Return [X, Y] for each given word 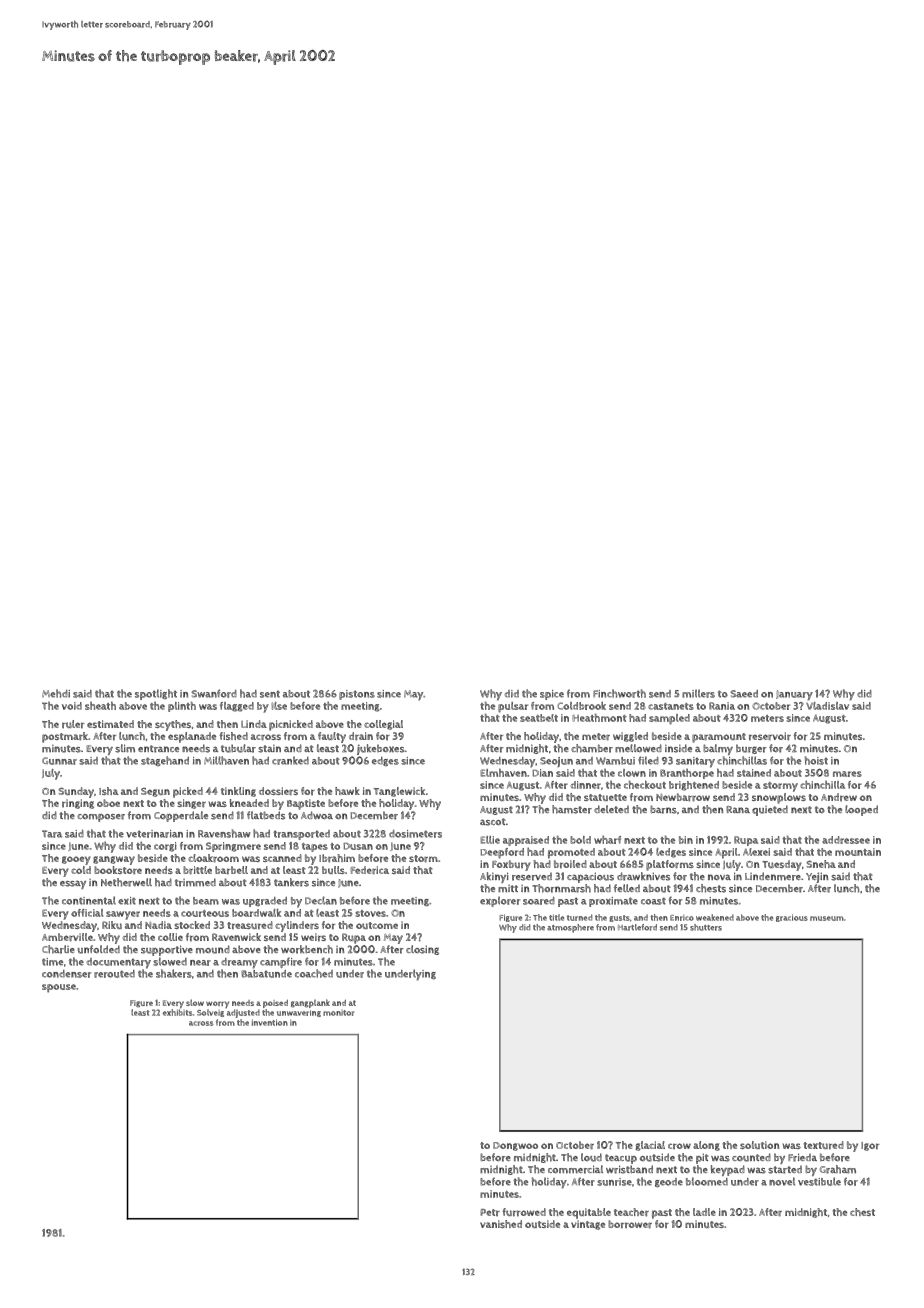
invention [270, 1022]
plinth [182, 706]
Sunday [76, 792]
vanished [501, 1224]
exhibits [178, 1012]
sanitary [695, 762]
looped [861, 810]
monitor [338, 1013]
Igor [870, 1146]
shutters [706, 927]
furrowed [524, 1212]
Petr [490, 1213]
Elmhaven [503, 772]
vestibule [819, 1181]
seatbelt [539, 718]
